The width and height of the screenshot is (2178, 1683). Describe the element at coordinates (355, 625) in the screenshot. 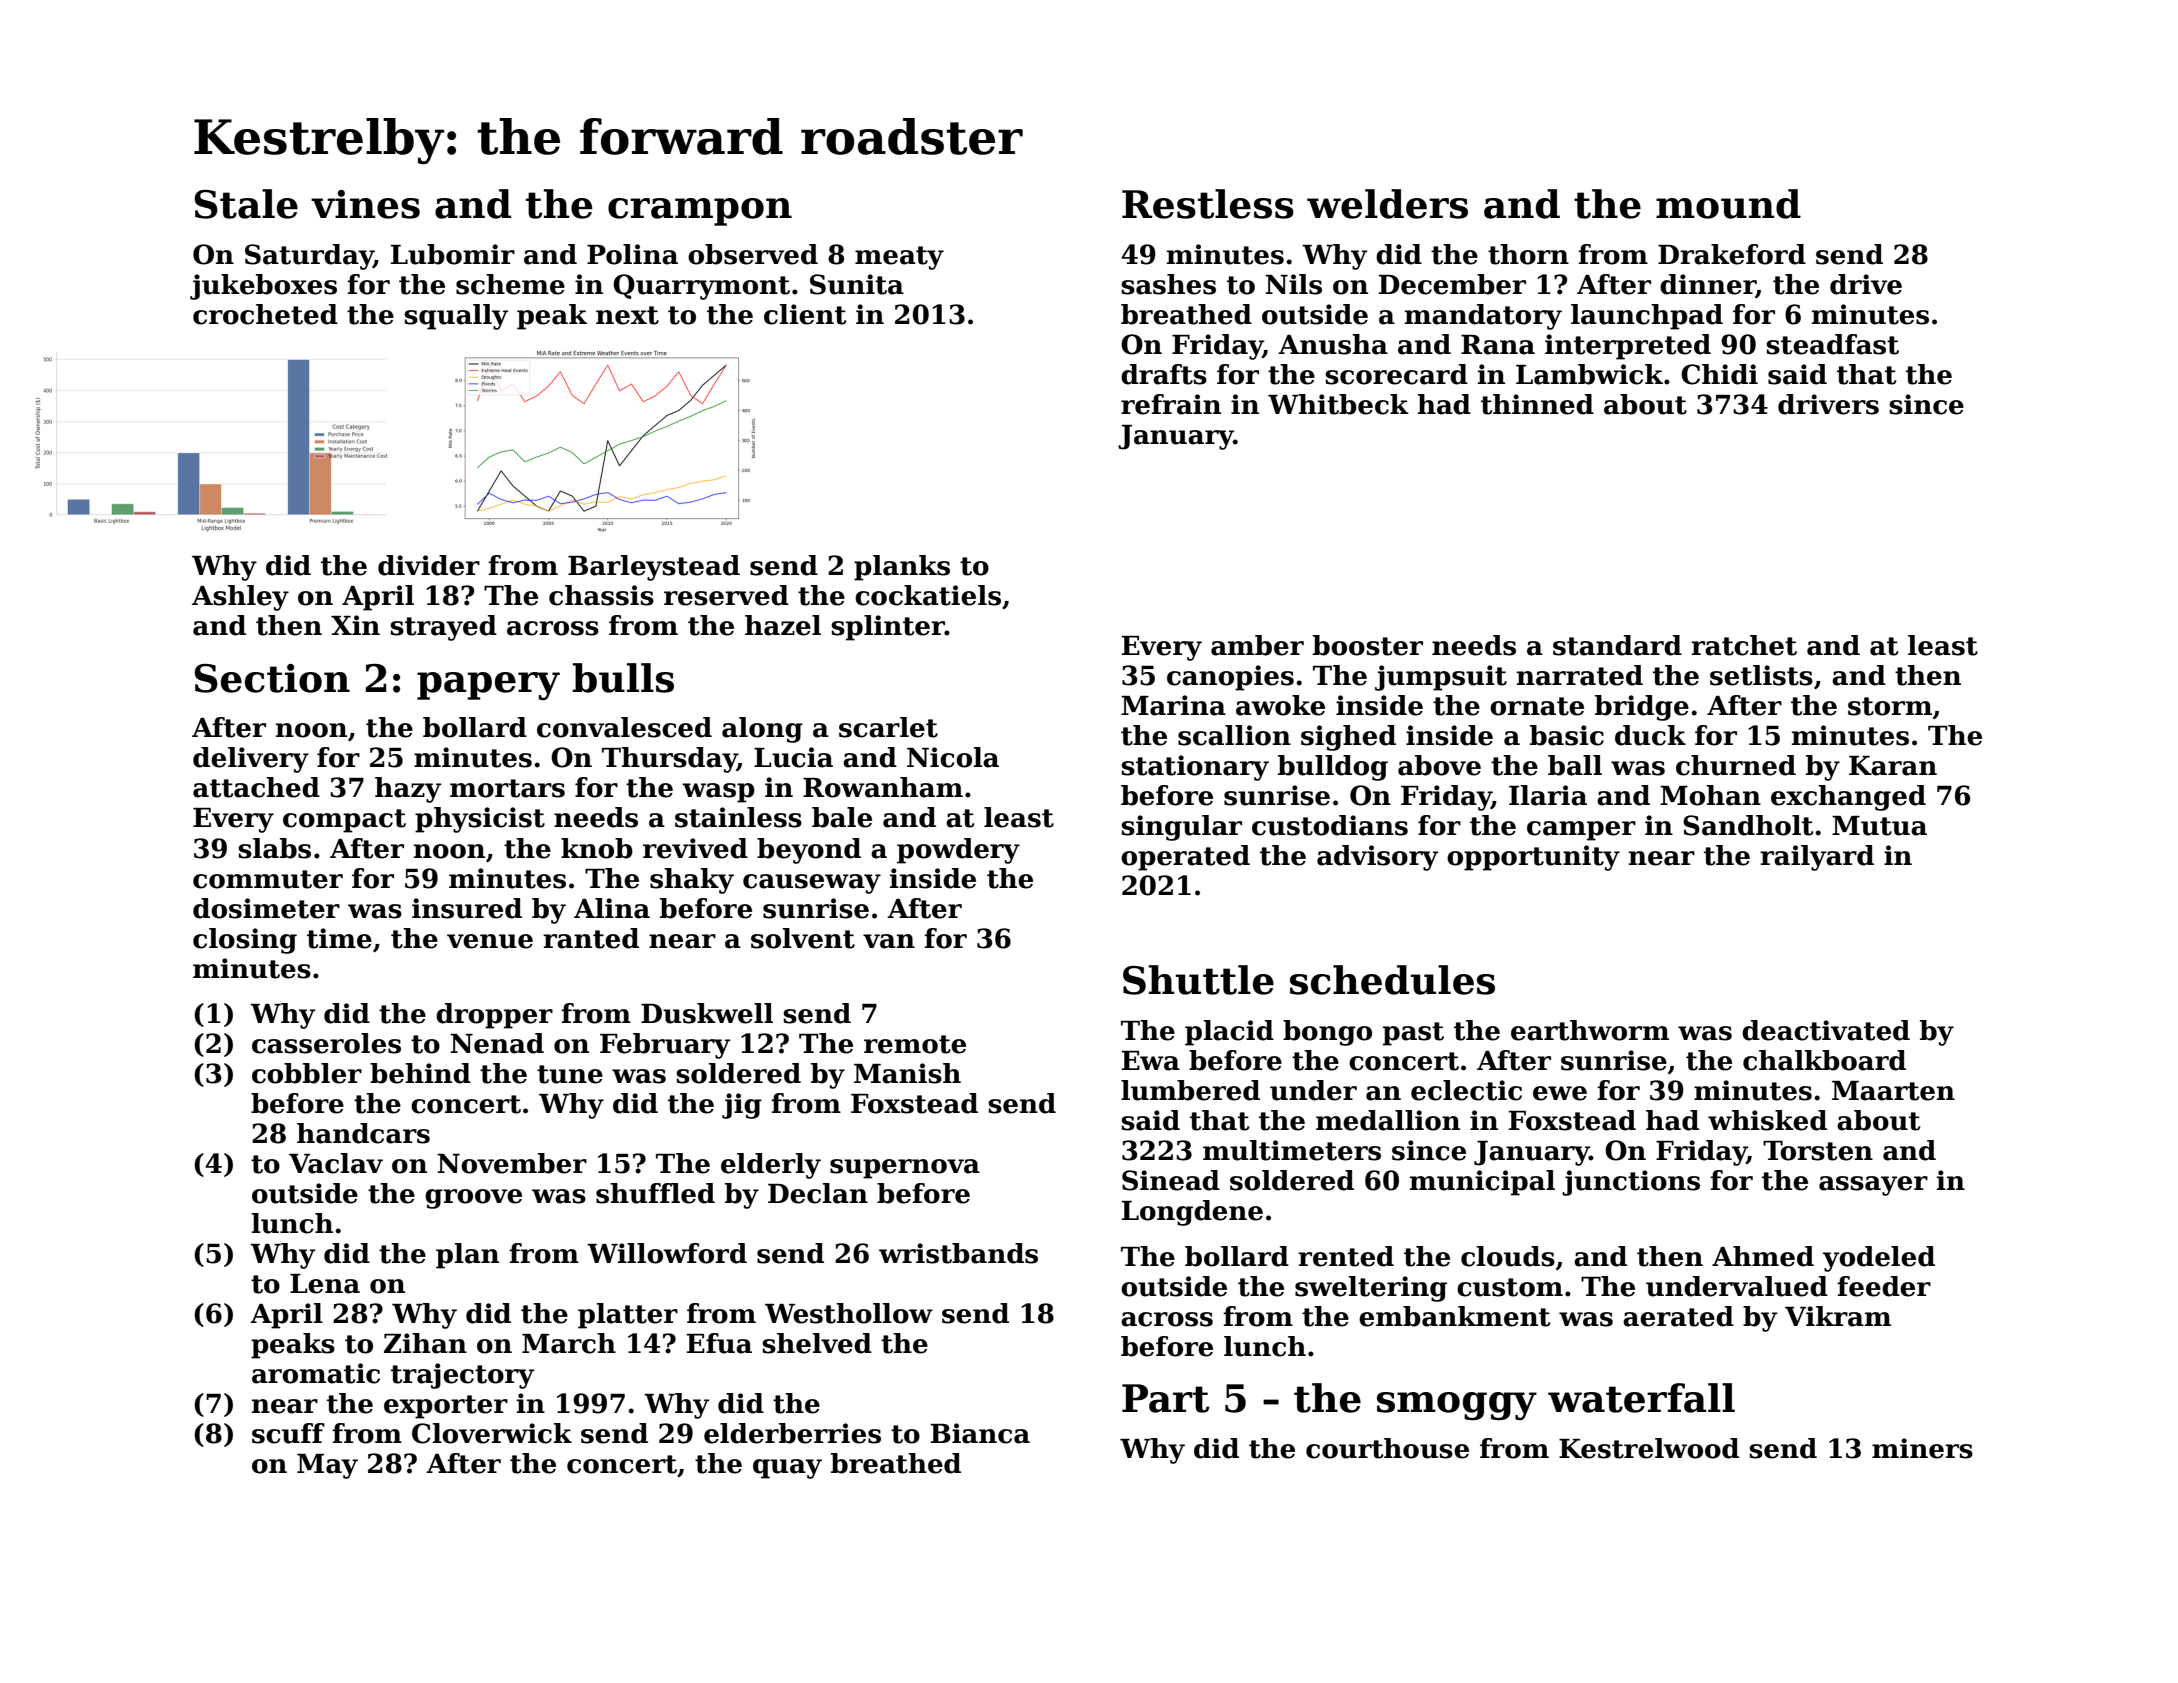

I see `Xin` at that location.
